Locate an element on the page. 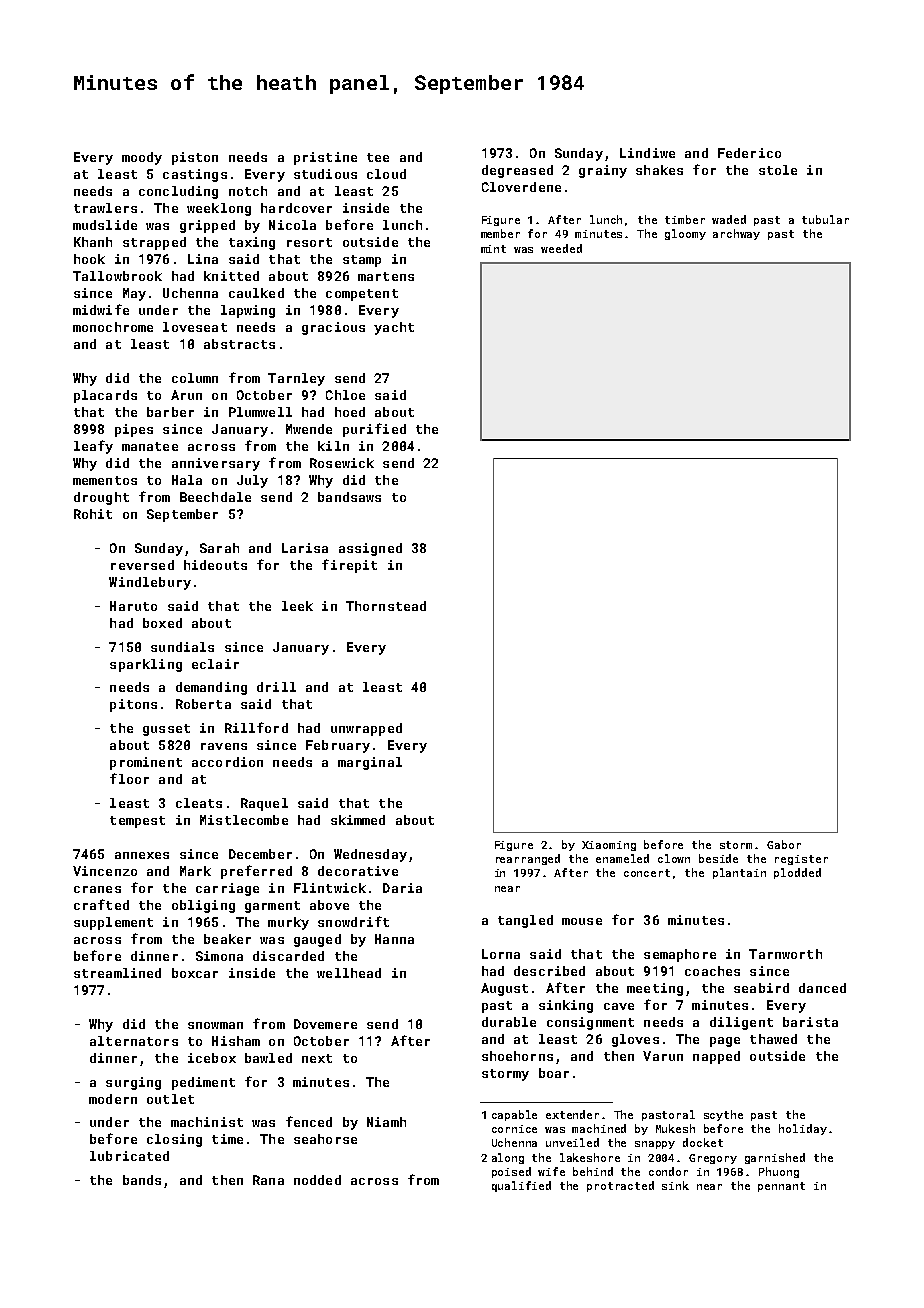  poised is located at coordinates (511, 1172).
